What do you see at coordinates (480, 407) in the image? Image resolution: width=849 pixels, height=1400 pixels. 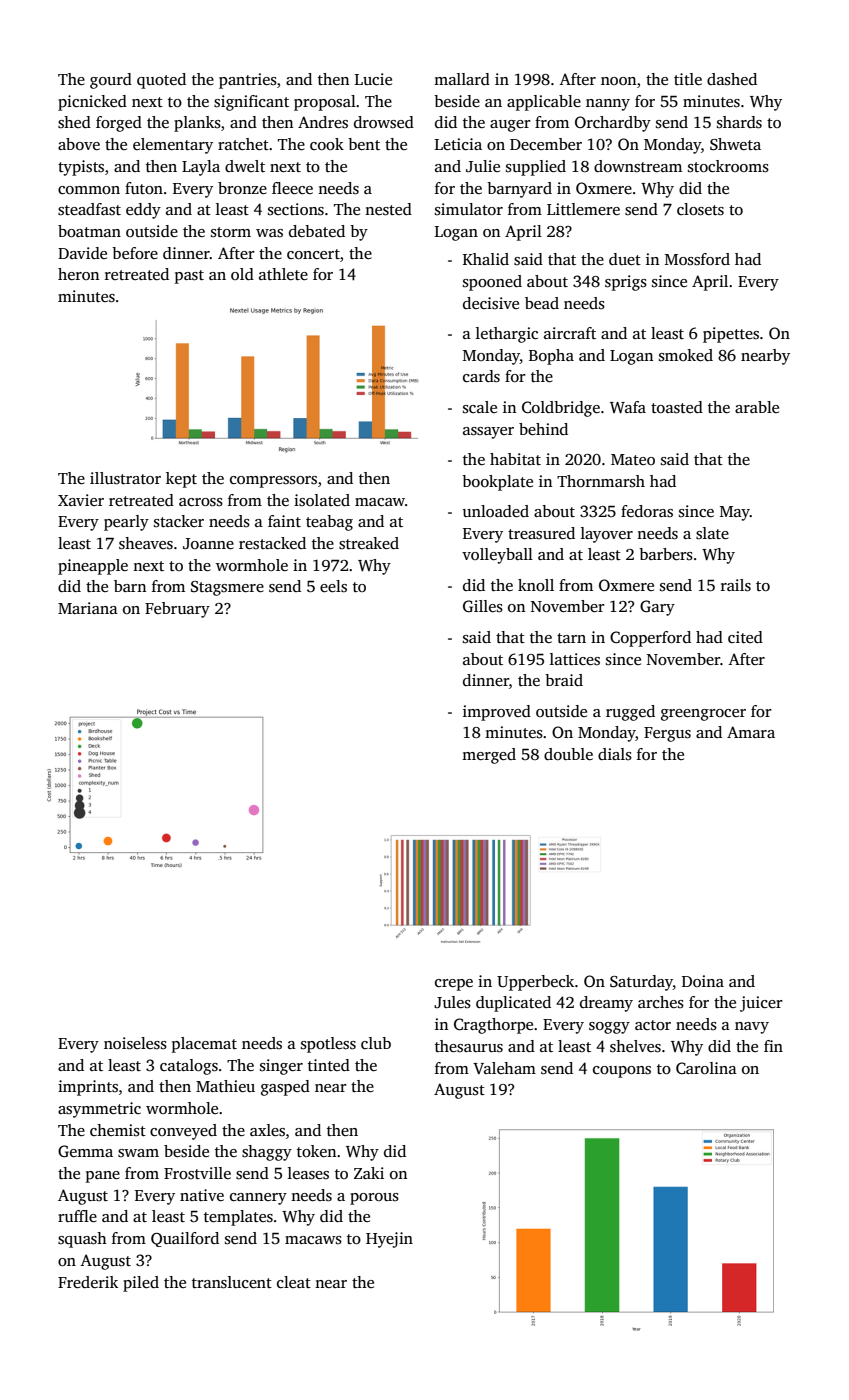 I see `scale` at bounding box center [480, 407].
